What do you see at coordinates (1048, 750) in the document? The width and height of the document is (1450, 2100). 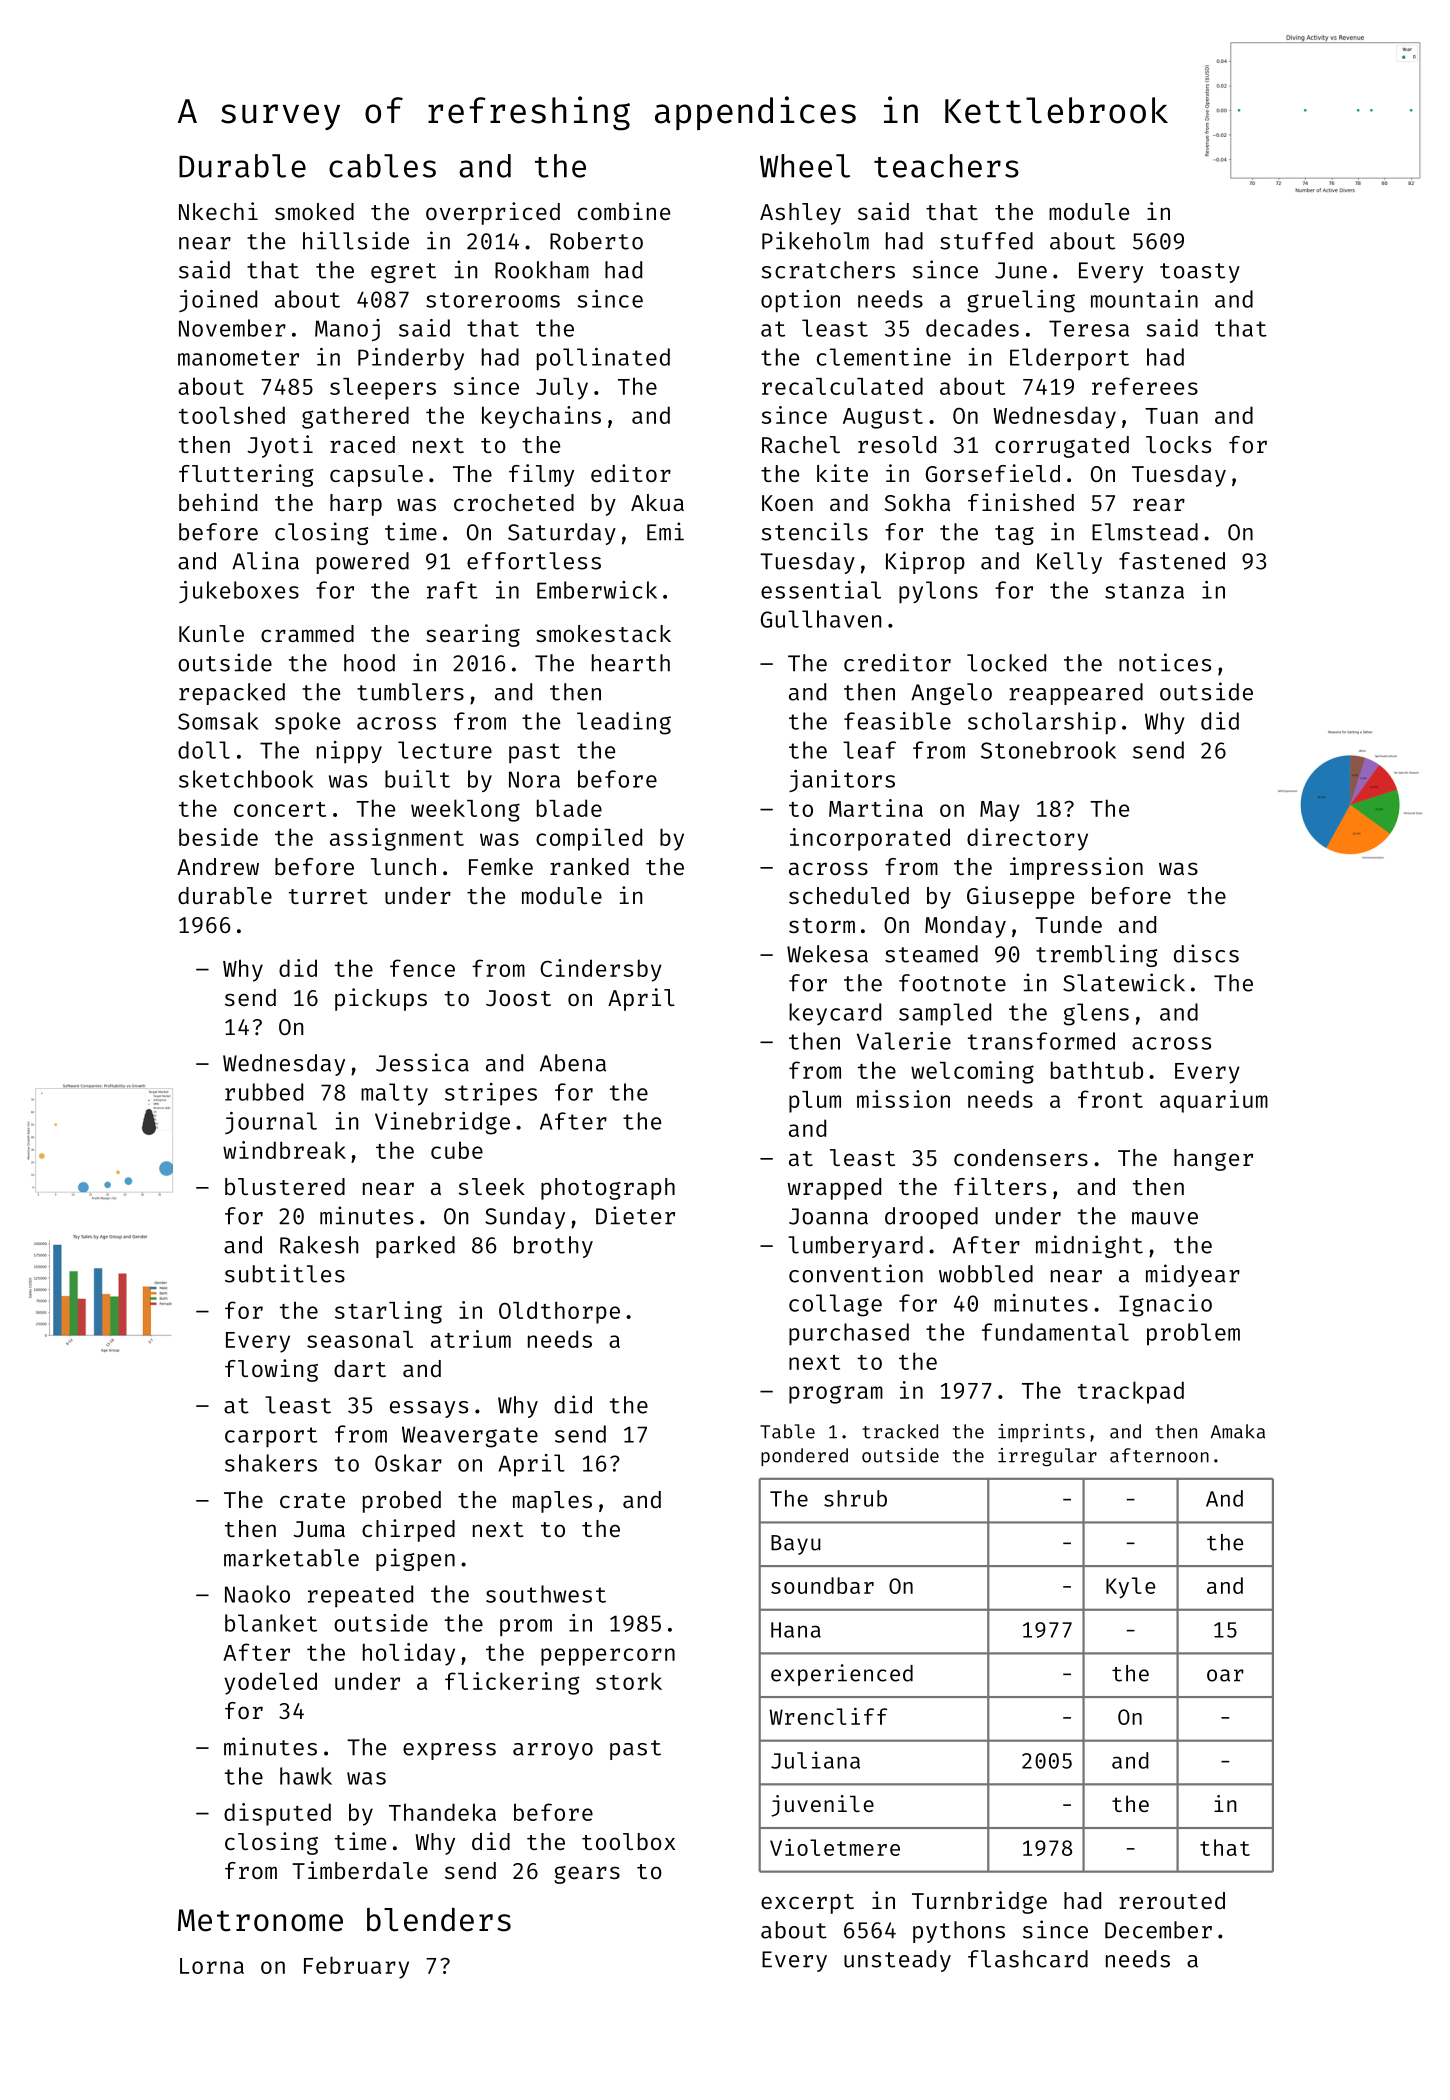 I see `Stonebrook` at bounding box center [1048, 750].
